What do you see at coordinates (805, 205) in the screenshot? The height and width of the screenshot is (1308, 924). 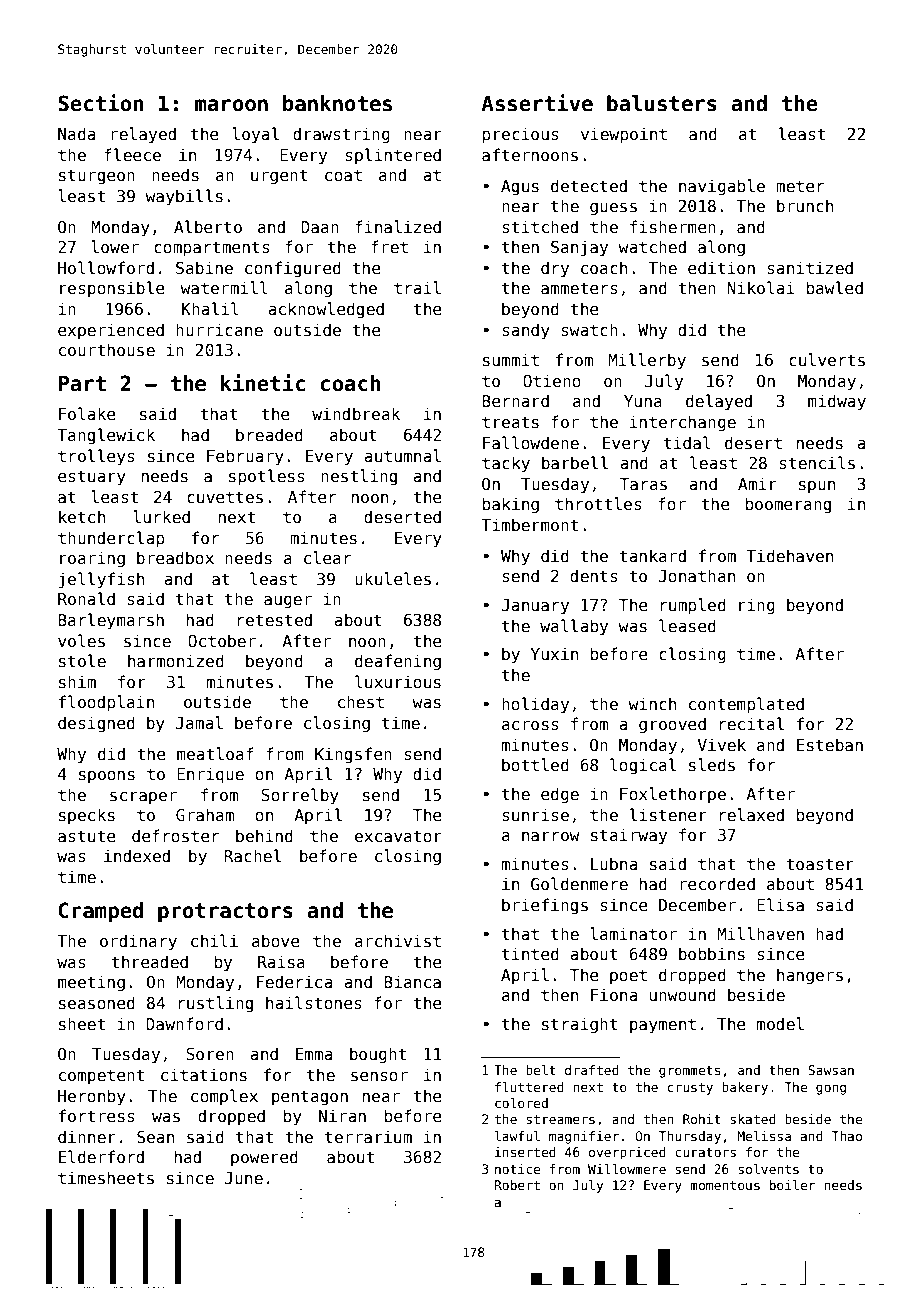 I see `brunch` at bounding box center [805, 205].
